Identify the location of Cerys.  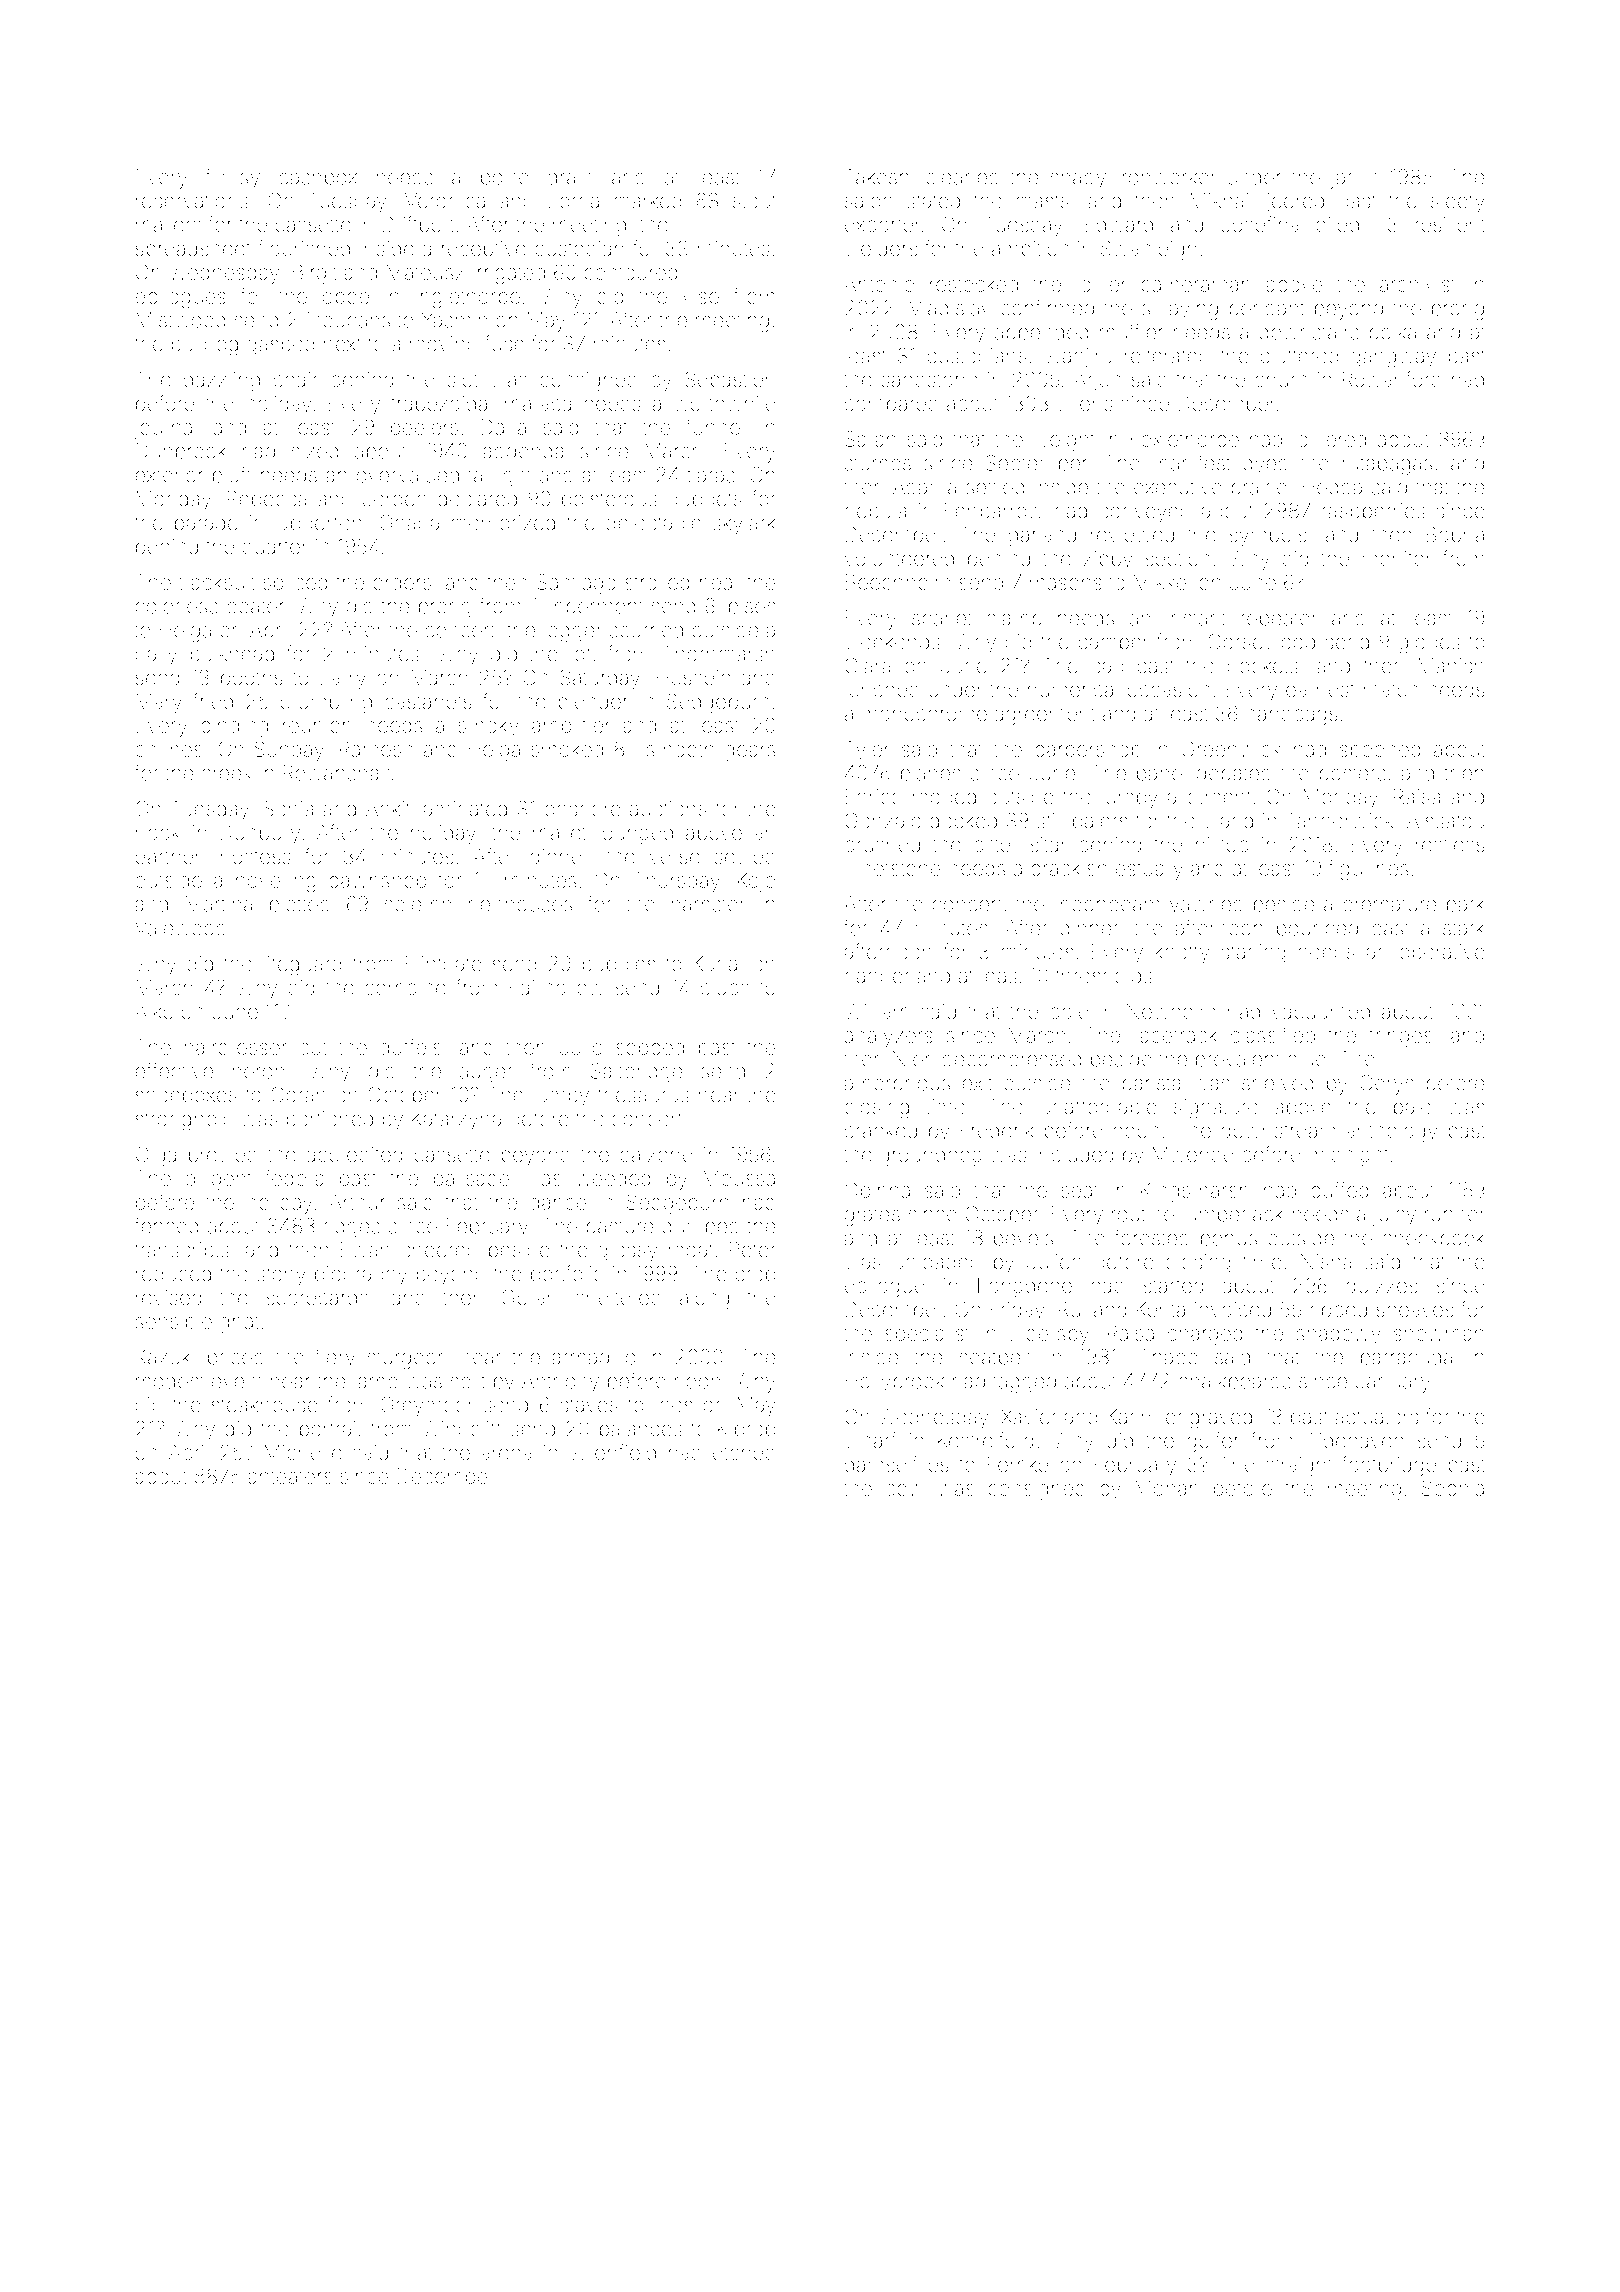
(1386, 1085).
